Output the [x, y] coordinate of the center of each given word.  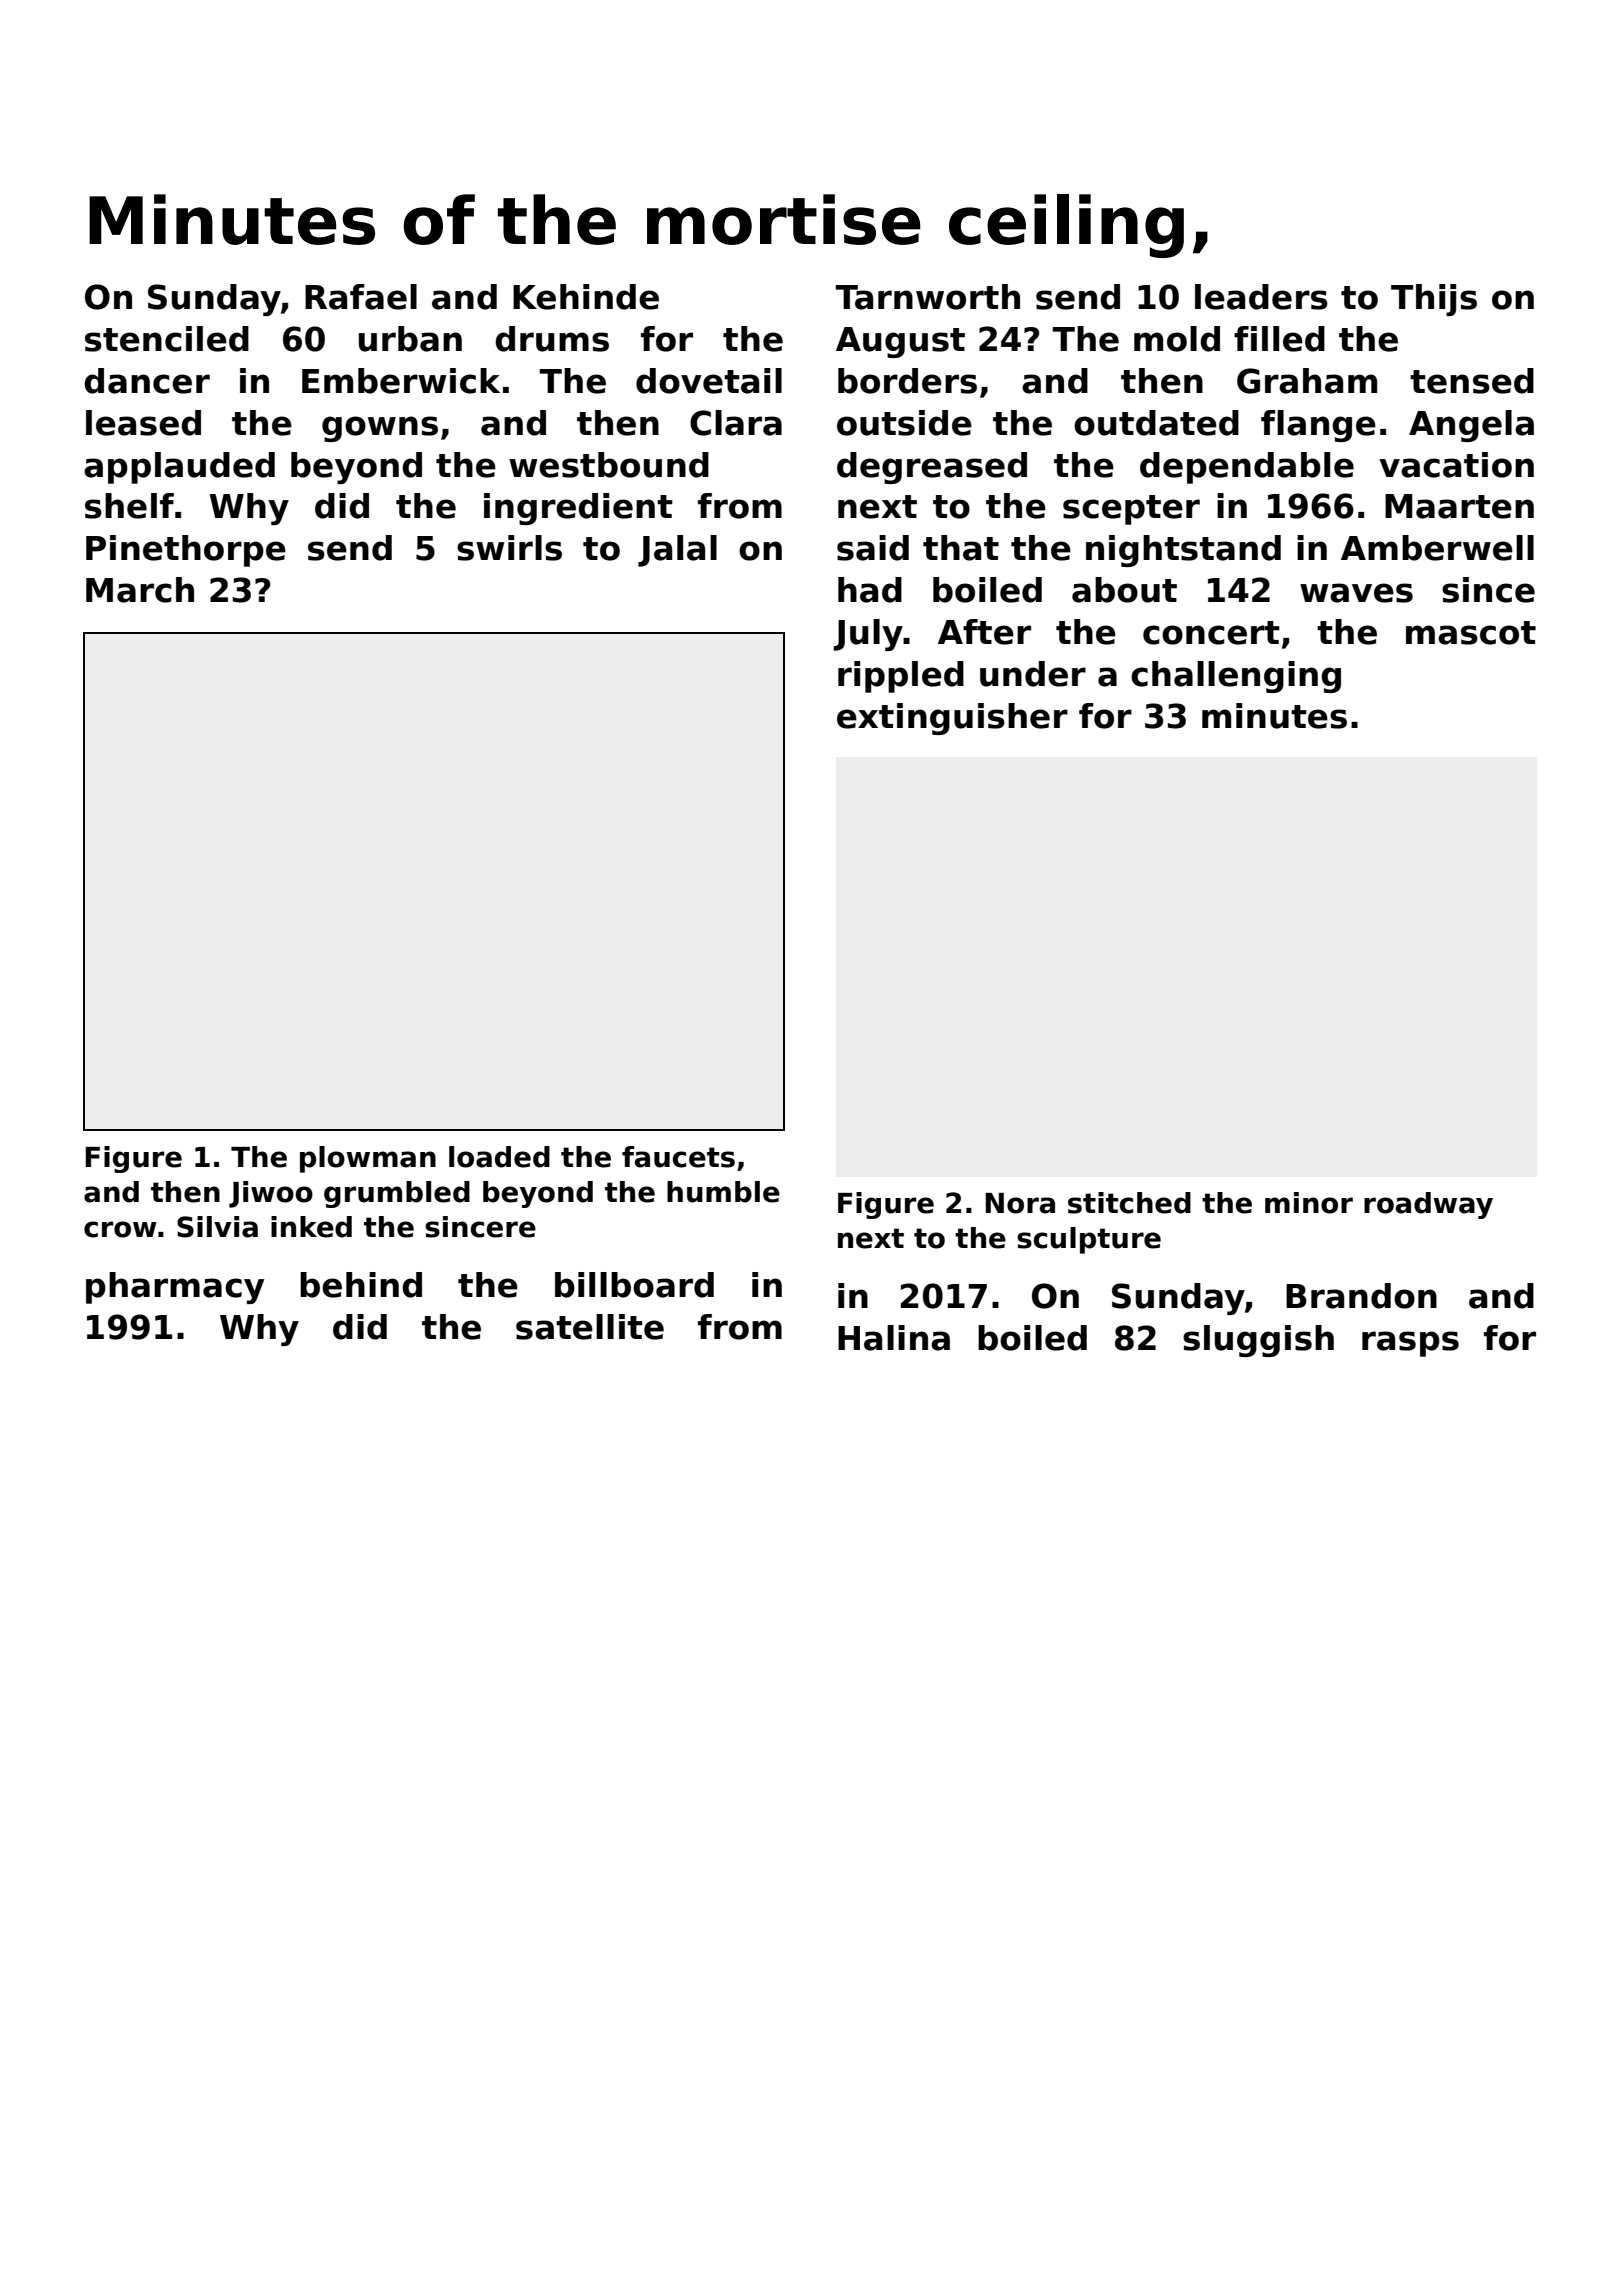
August [900, 342]
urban [410, 339]
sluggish [1258, 1341]
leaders [1261, 297]
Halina [894, 1338]
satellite [590, 1327]
